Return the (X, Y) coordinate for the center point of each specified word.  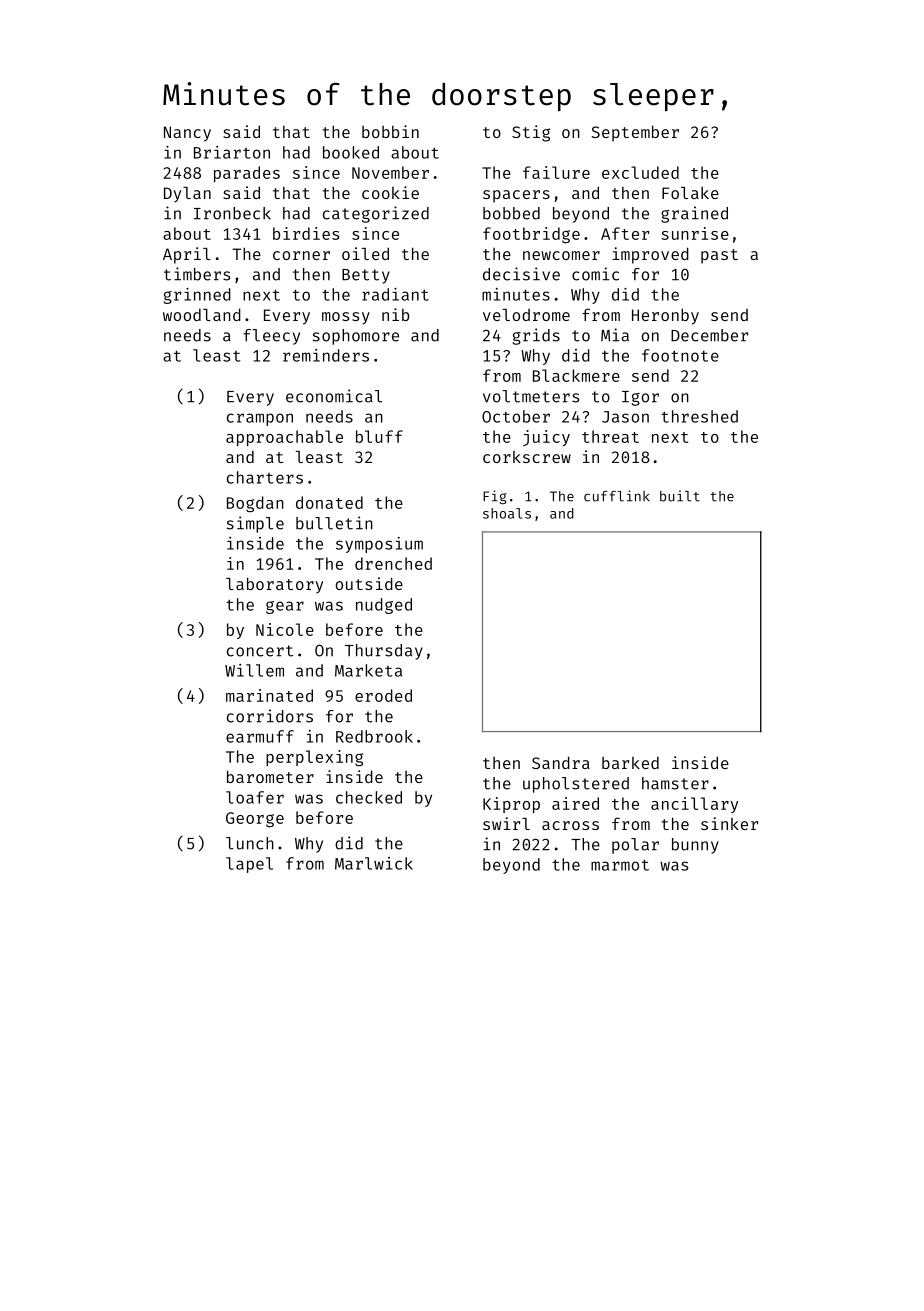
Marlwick (374, 863)
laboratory (274, 585)
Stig (531, 133)
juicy (546, 438)
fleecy (271, 337)
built (680, 496)
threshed (699, 416)
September (635, 133)
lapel (249, 865)
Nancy (187, 134)
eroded (383, 695)
